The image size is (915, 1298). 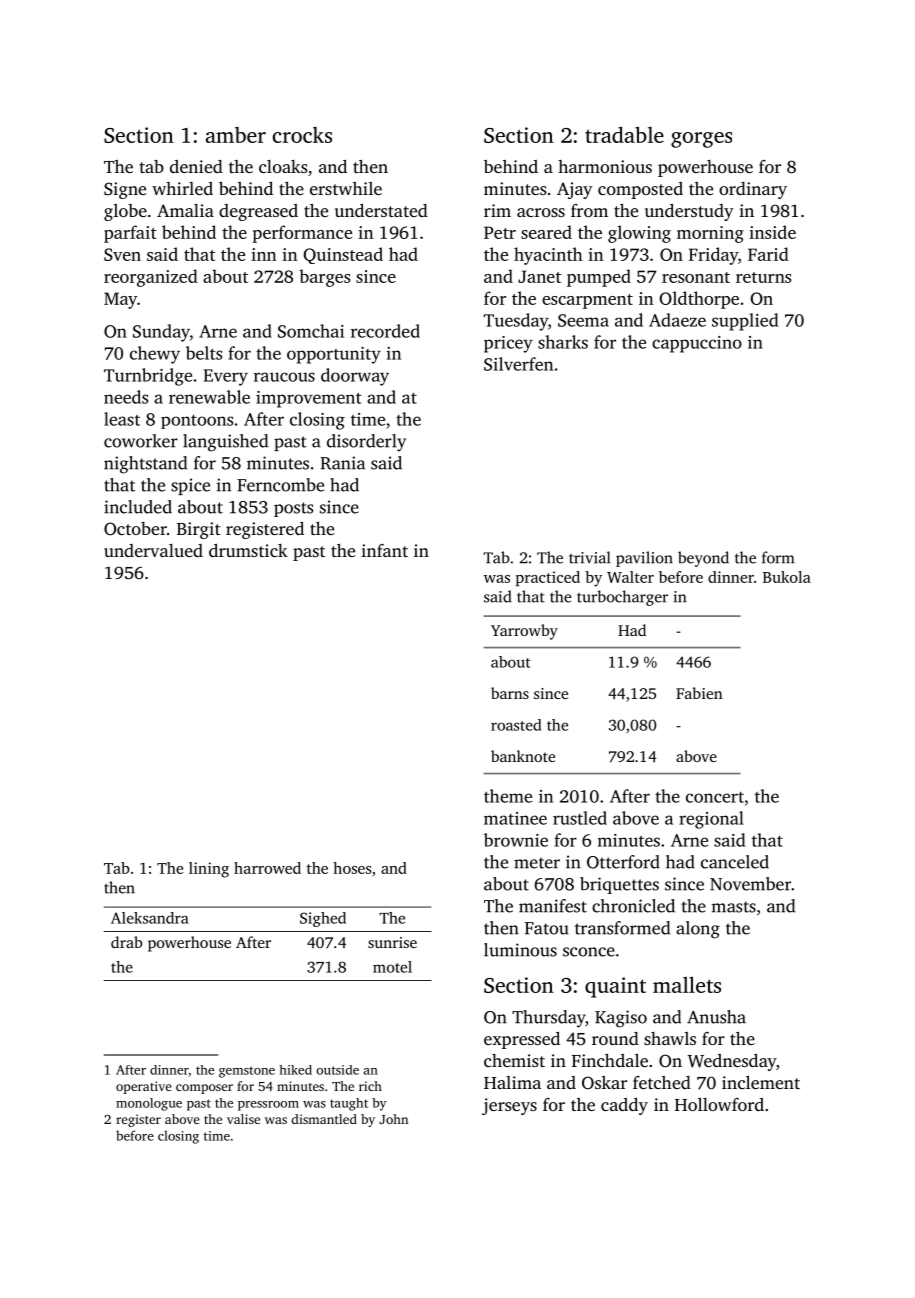 What do you see at coordinates (719, 1104) in the document?
I see `Hollowford` at bounding box center [719, 1104].
